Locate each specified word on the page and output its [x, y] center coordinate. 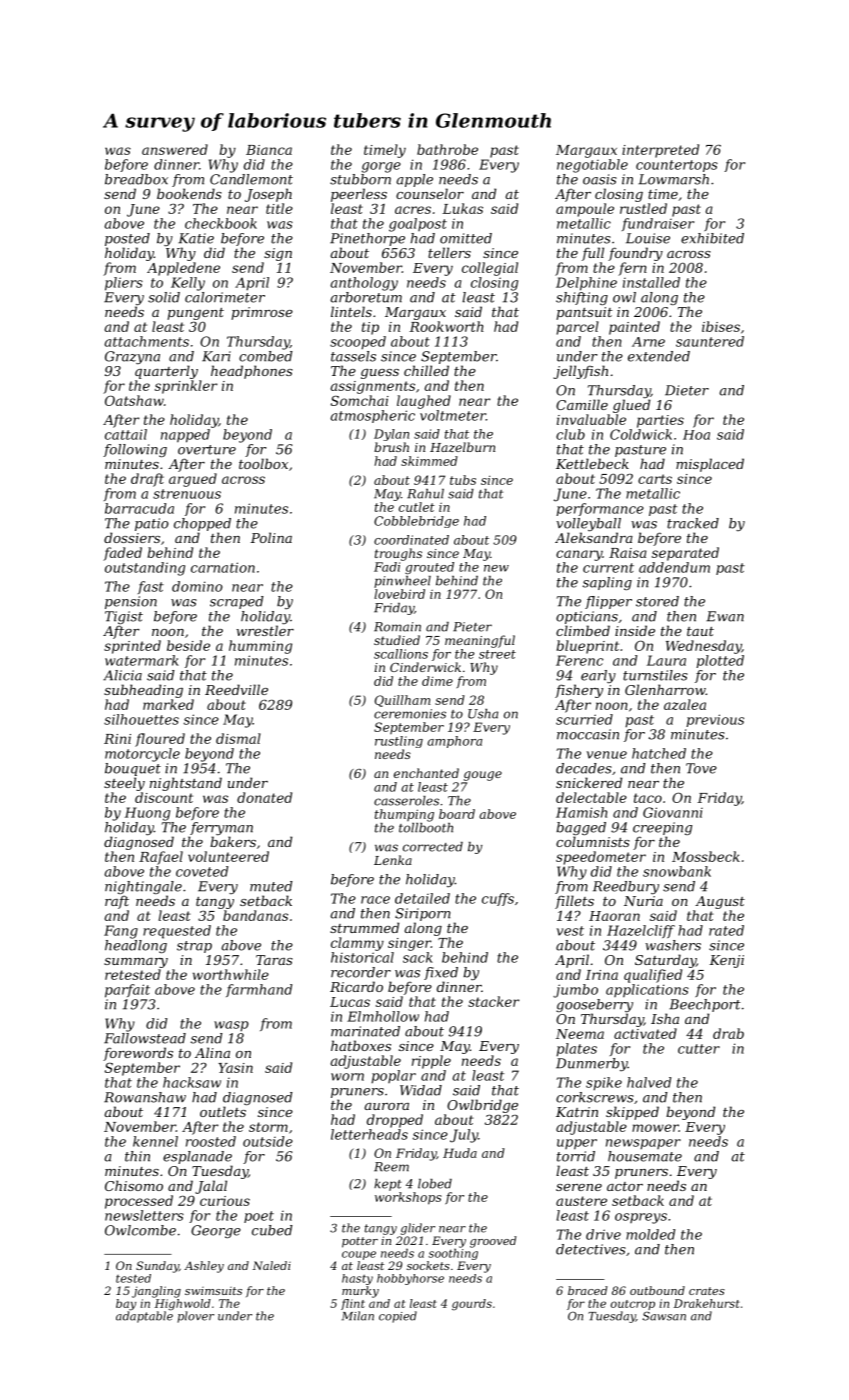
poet [259, 1217]
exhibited [712, 238]
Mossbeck [706, 856]
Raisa [628, 553]
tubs [463, 480]
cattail [126, 434]
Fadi [387, 567]
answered [175, 149]
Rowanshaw [145, 1097]
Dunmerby [592, 1064]
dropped [395, 1121]
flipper [608, 602]
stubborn [360, 179]
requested [177, 932]
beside [188, 645]
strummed [364, 927]
